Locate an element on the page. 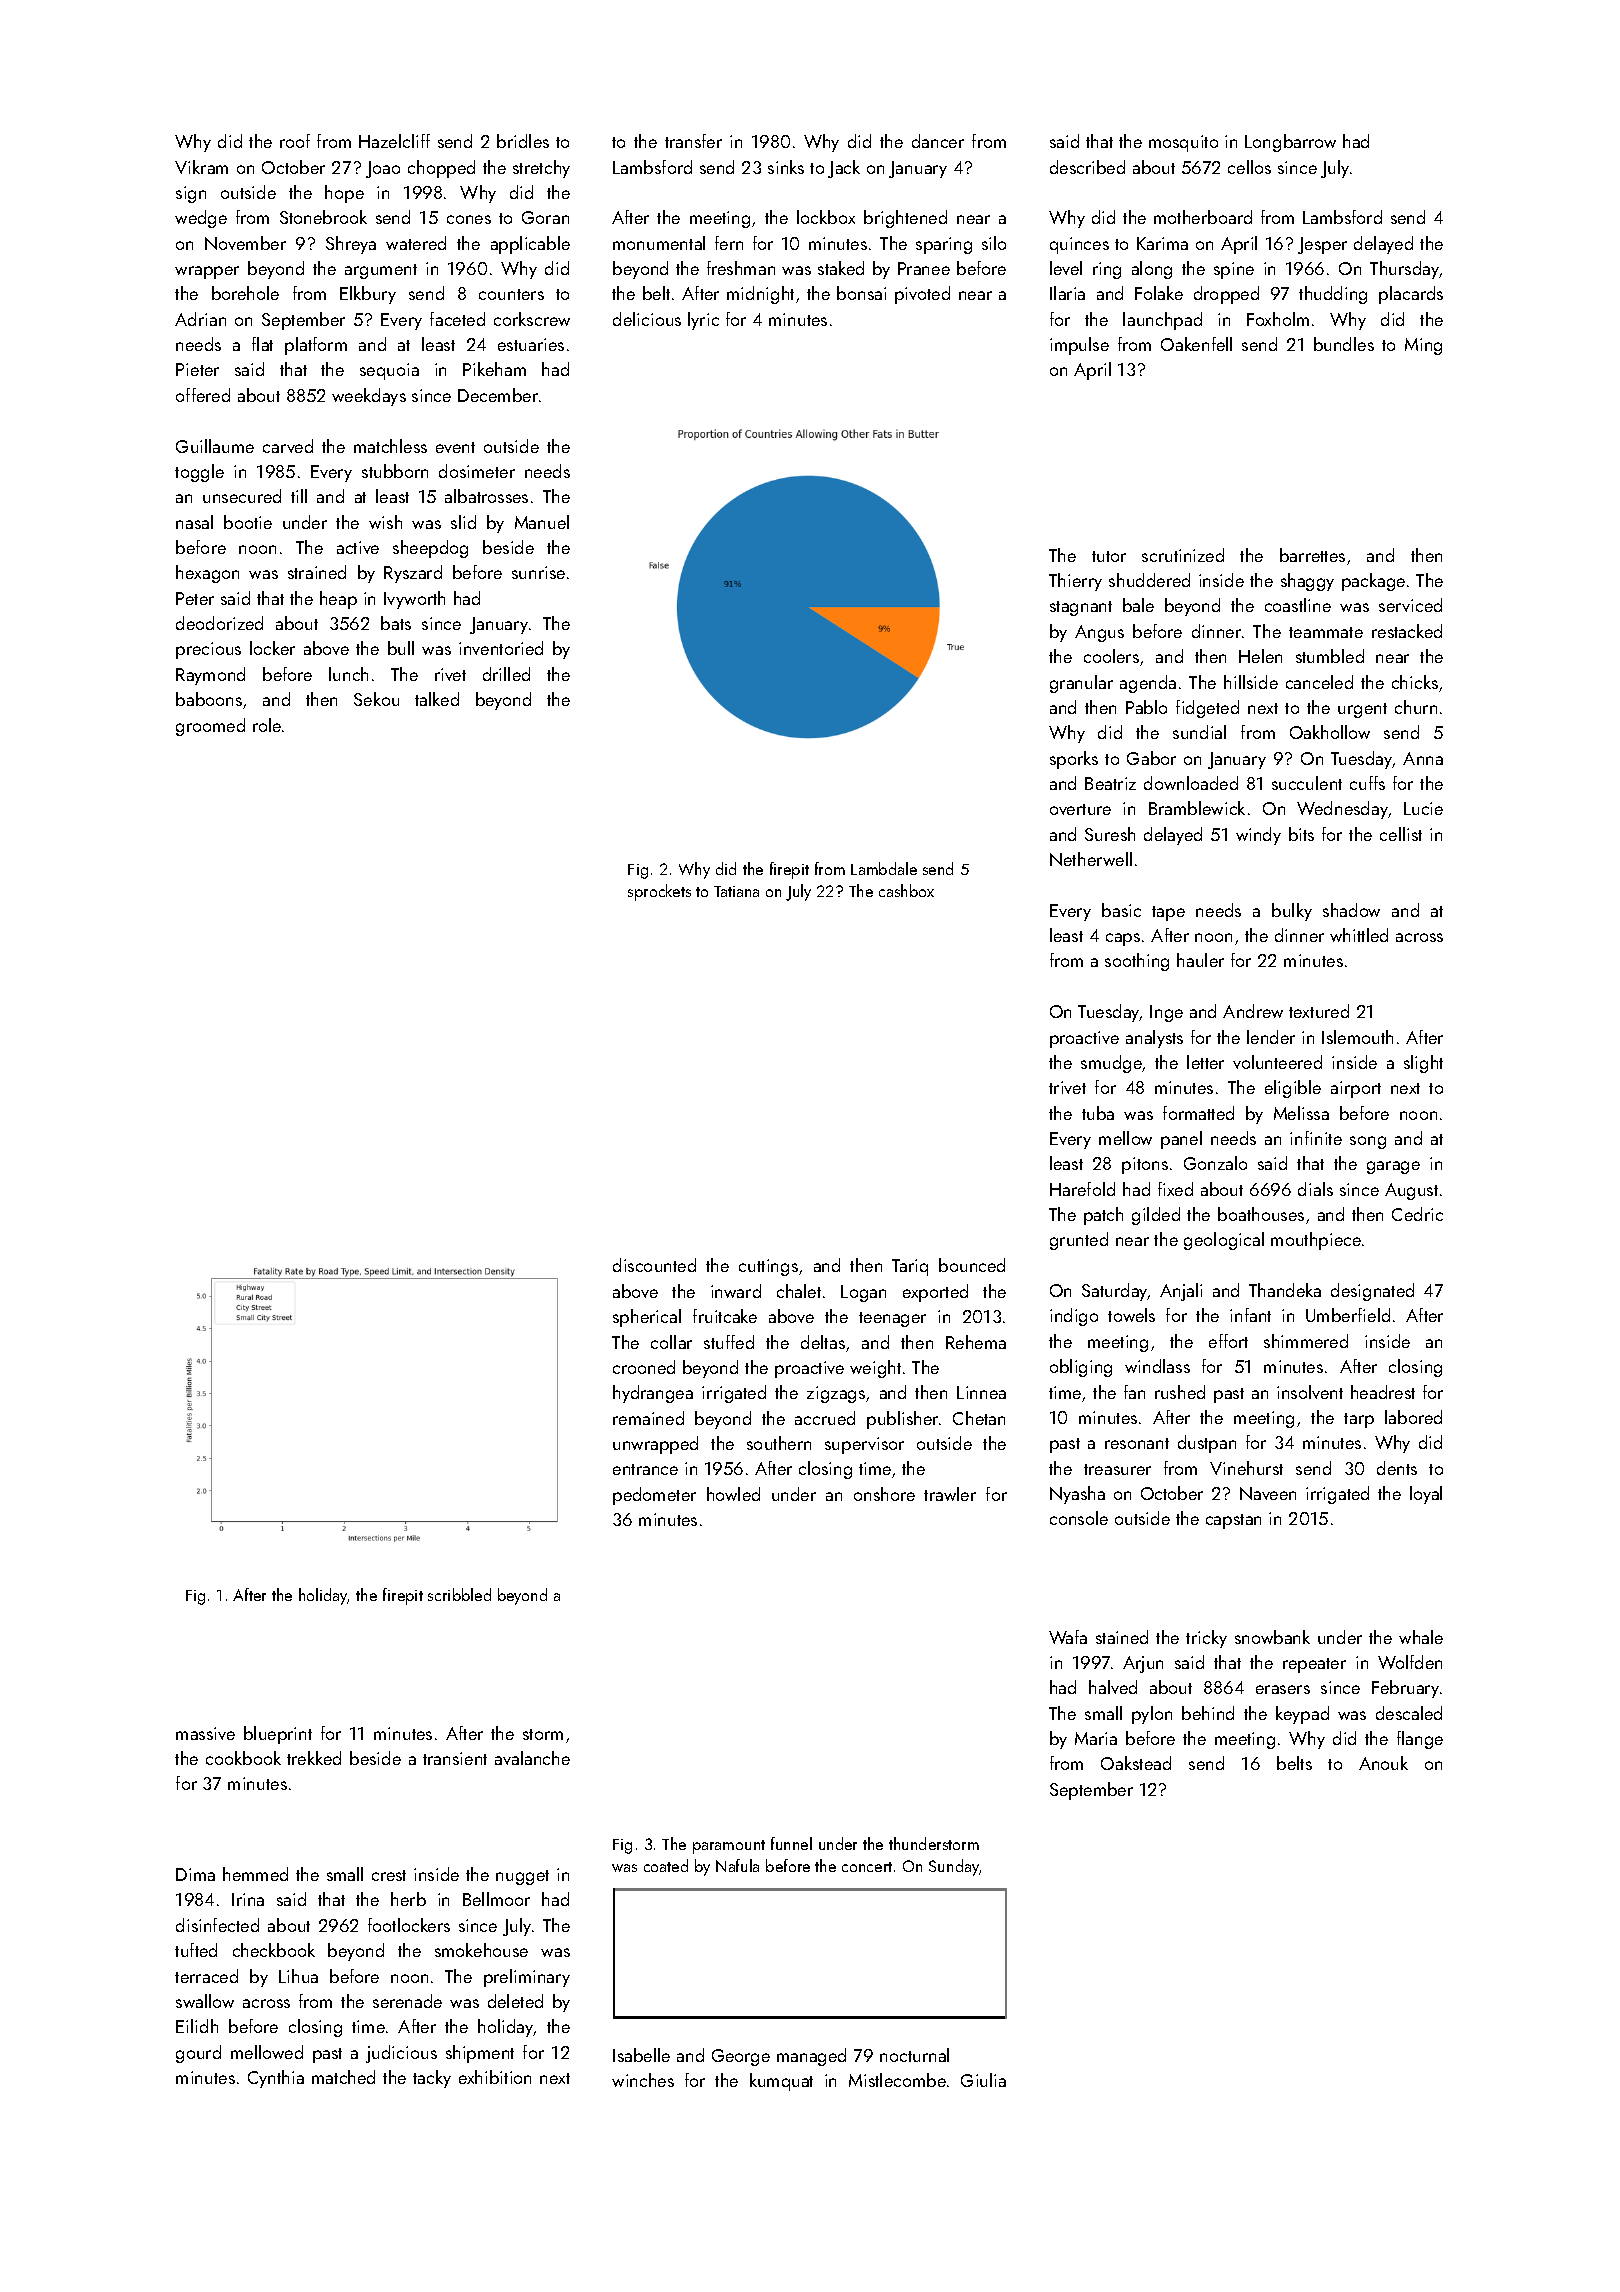 The image size is (1620, 2292). lyric is located at coordinates (703, 321).
